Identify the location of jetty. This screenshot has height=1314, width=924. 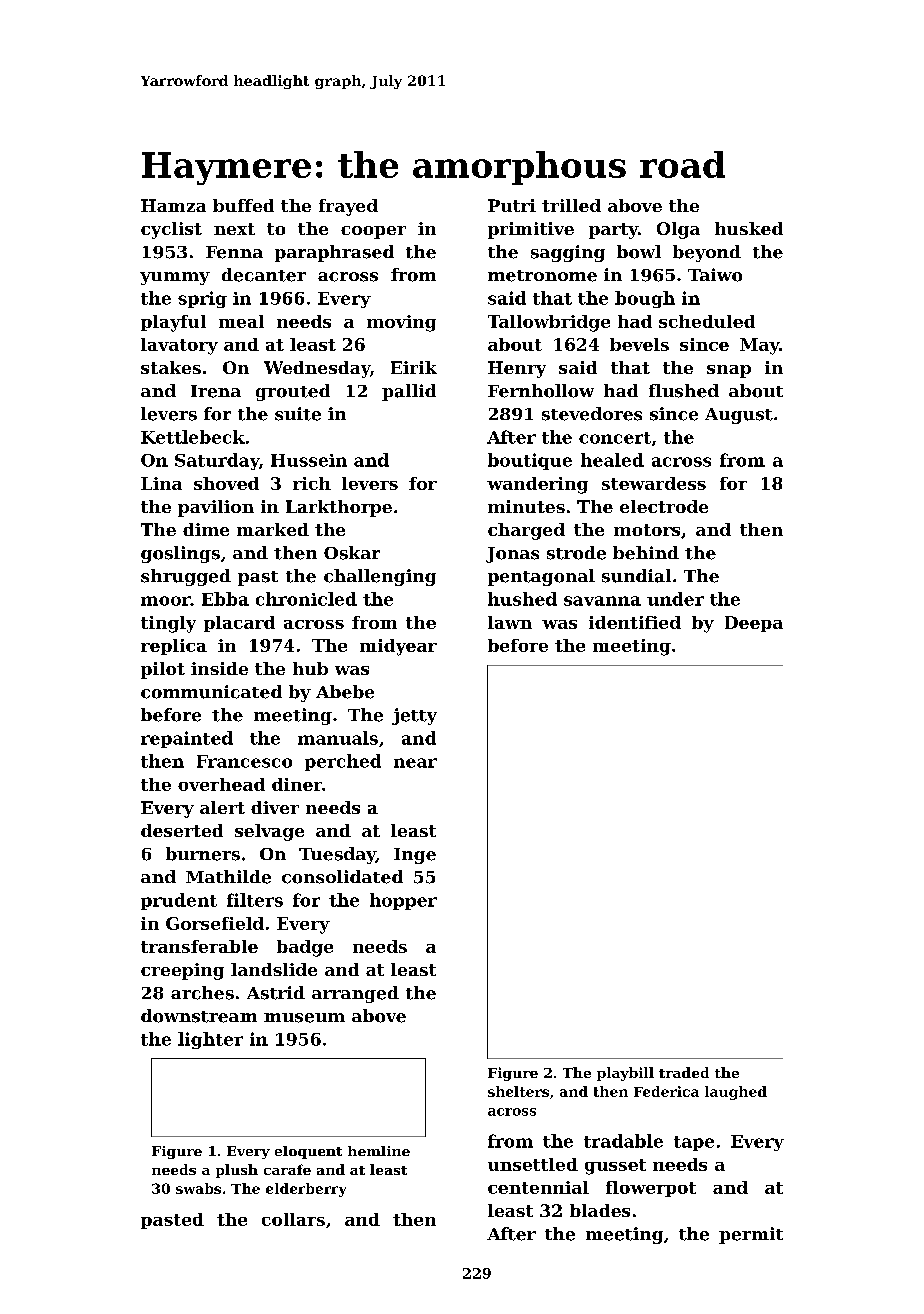
(414, 716).
